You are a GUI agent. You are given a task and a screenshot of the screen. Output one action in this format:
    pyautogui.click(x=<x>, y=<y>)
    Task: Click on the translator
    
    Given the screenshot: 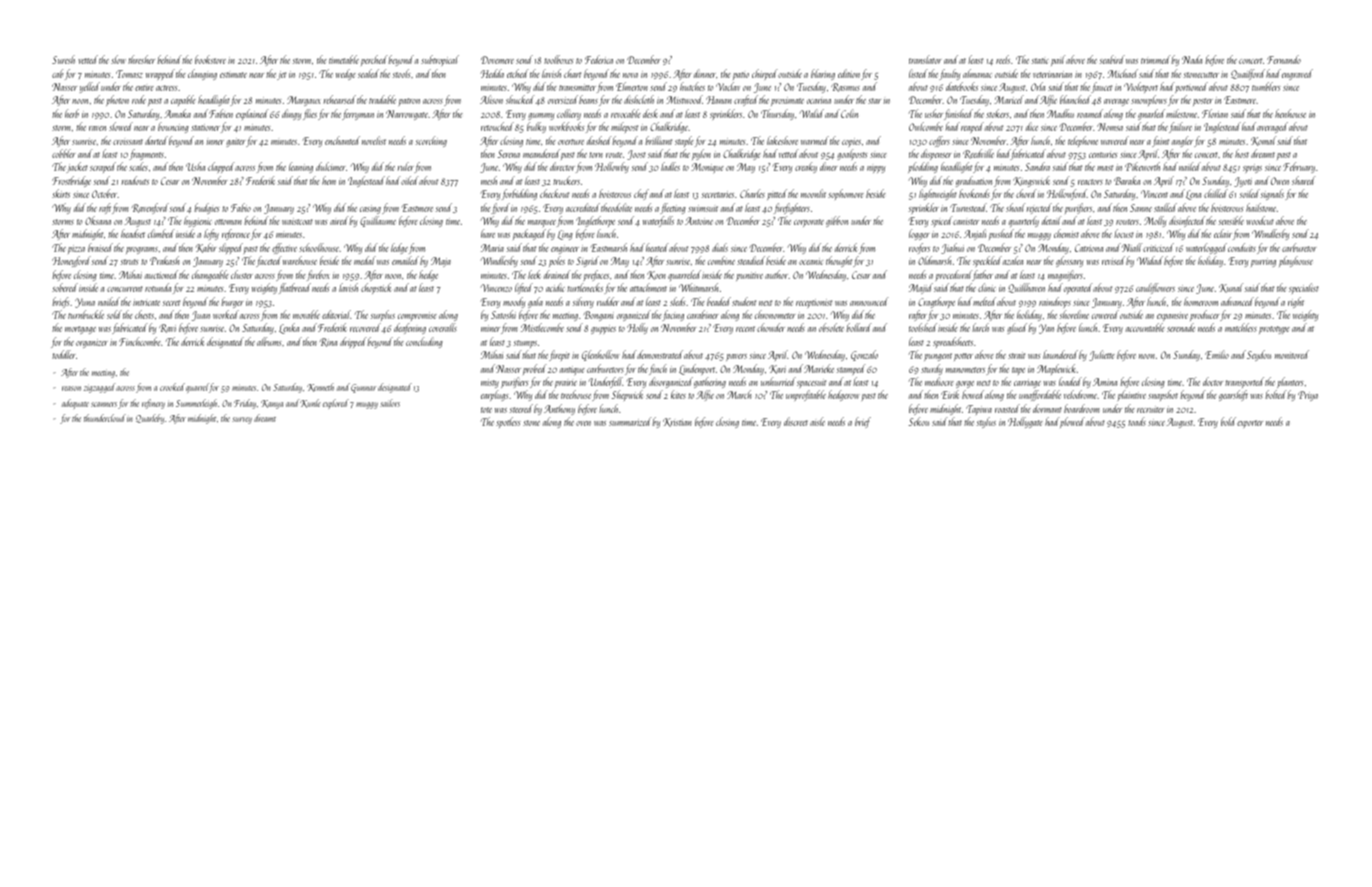 What is the action you would take?
    pyautogui.click(x=925, y=59)
